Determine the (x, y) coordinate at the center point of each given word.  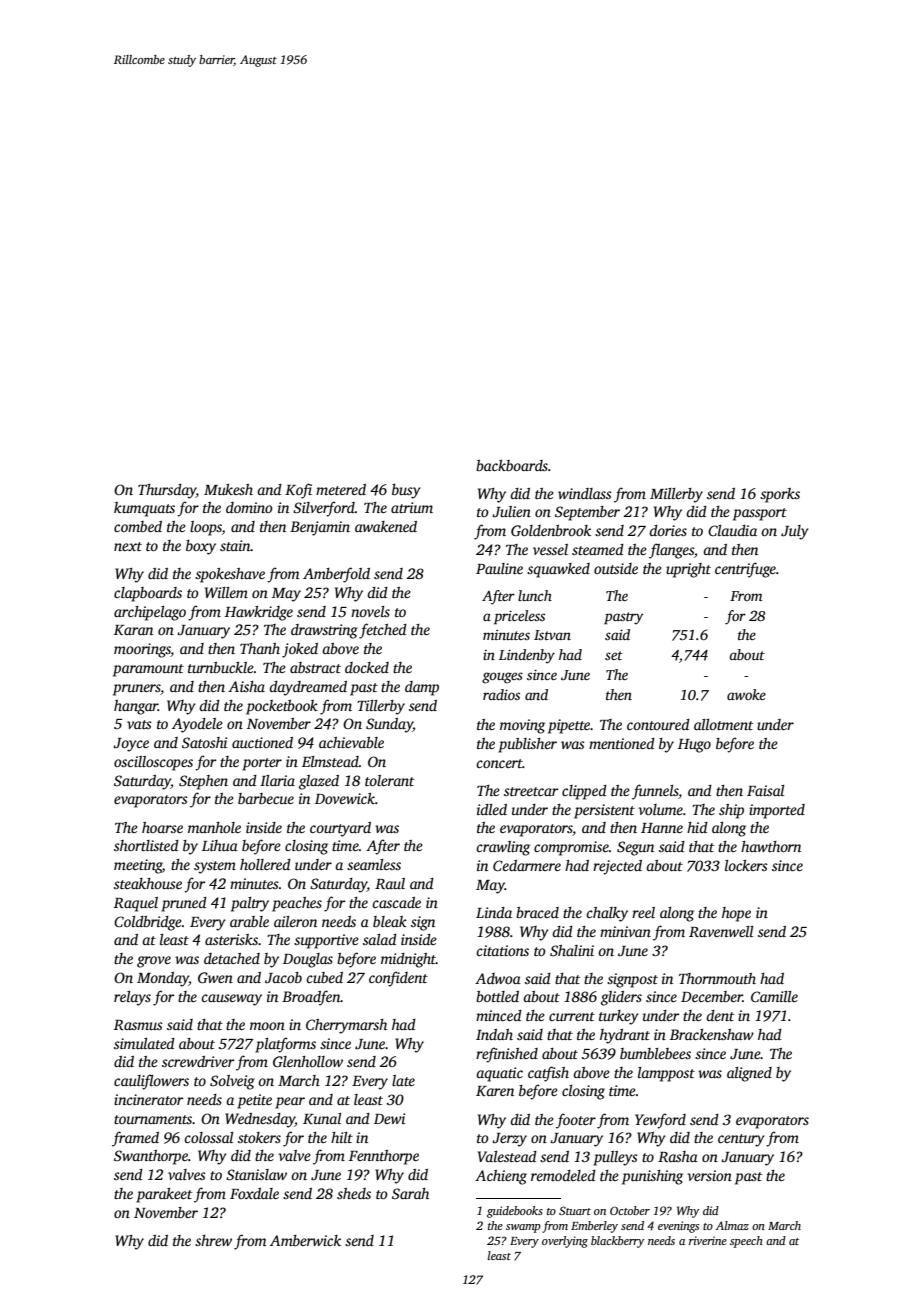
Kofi (298, 491)
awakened (386, 526)
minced (499, 1015)
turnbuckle (221, 667)
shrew (213, 1240)
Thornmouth (717, 978)
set (614, 655)
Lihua (220, 845)
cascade (396, 902)
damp (422, 688)
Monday (163, 979)
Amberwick (305, 1240)
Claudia (732, 530)
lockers (746, 865)
